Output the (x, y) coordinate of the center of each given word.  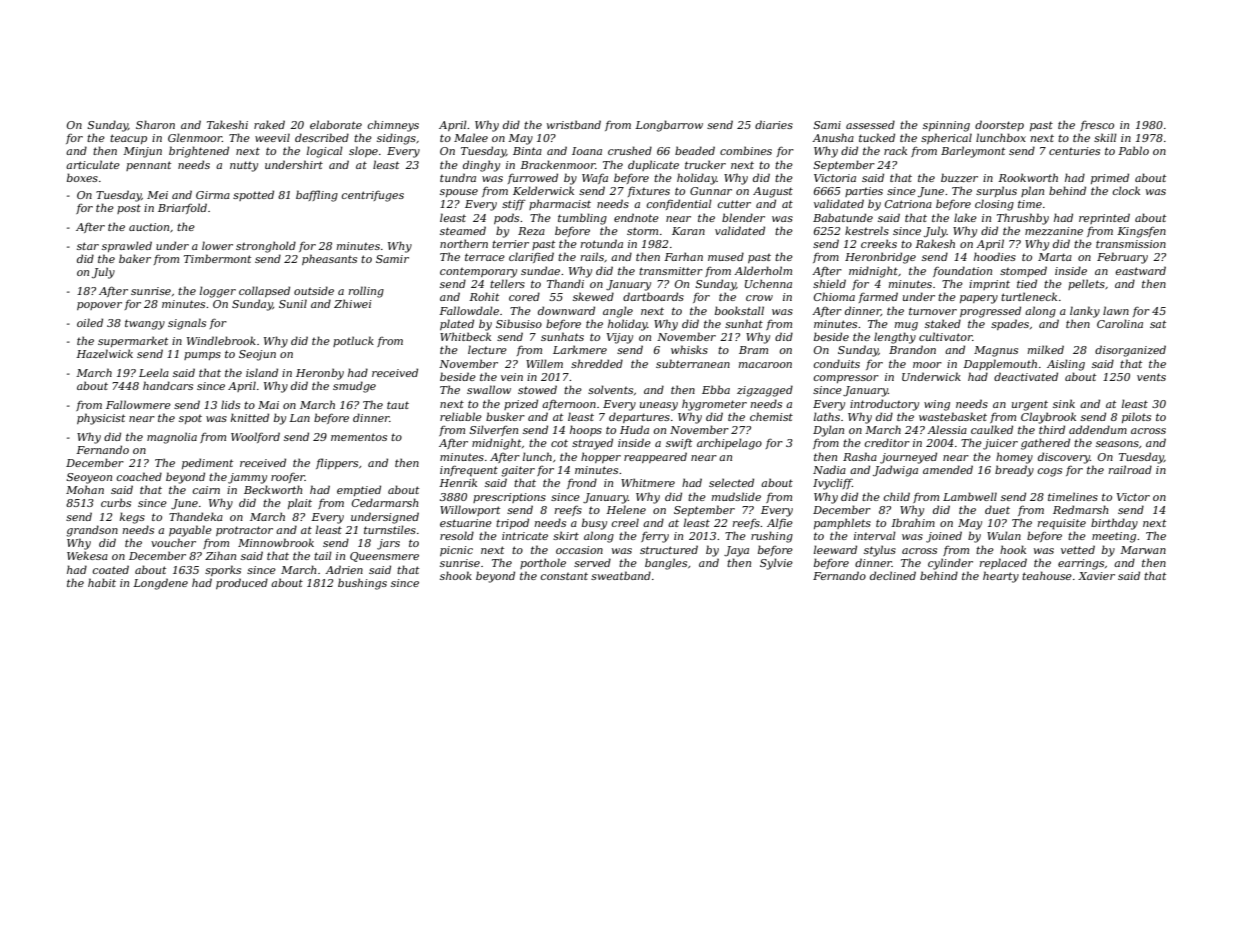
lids (230, 404)
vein (512, 377)
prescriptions (509, 498)
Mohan (85, 489)
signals (187, 324)
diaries (774, 124)
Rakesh (935, 243)
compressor (846, 379)
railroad (1130, 469)
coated (110, 569)
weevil (272, 137)
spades (1010, 324)
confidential (679, 204)
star (88, 246)
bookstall (739, 310)
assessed (870, 124)
